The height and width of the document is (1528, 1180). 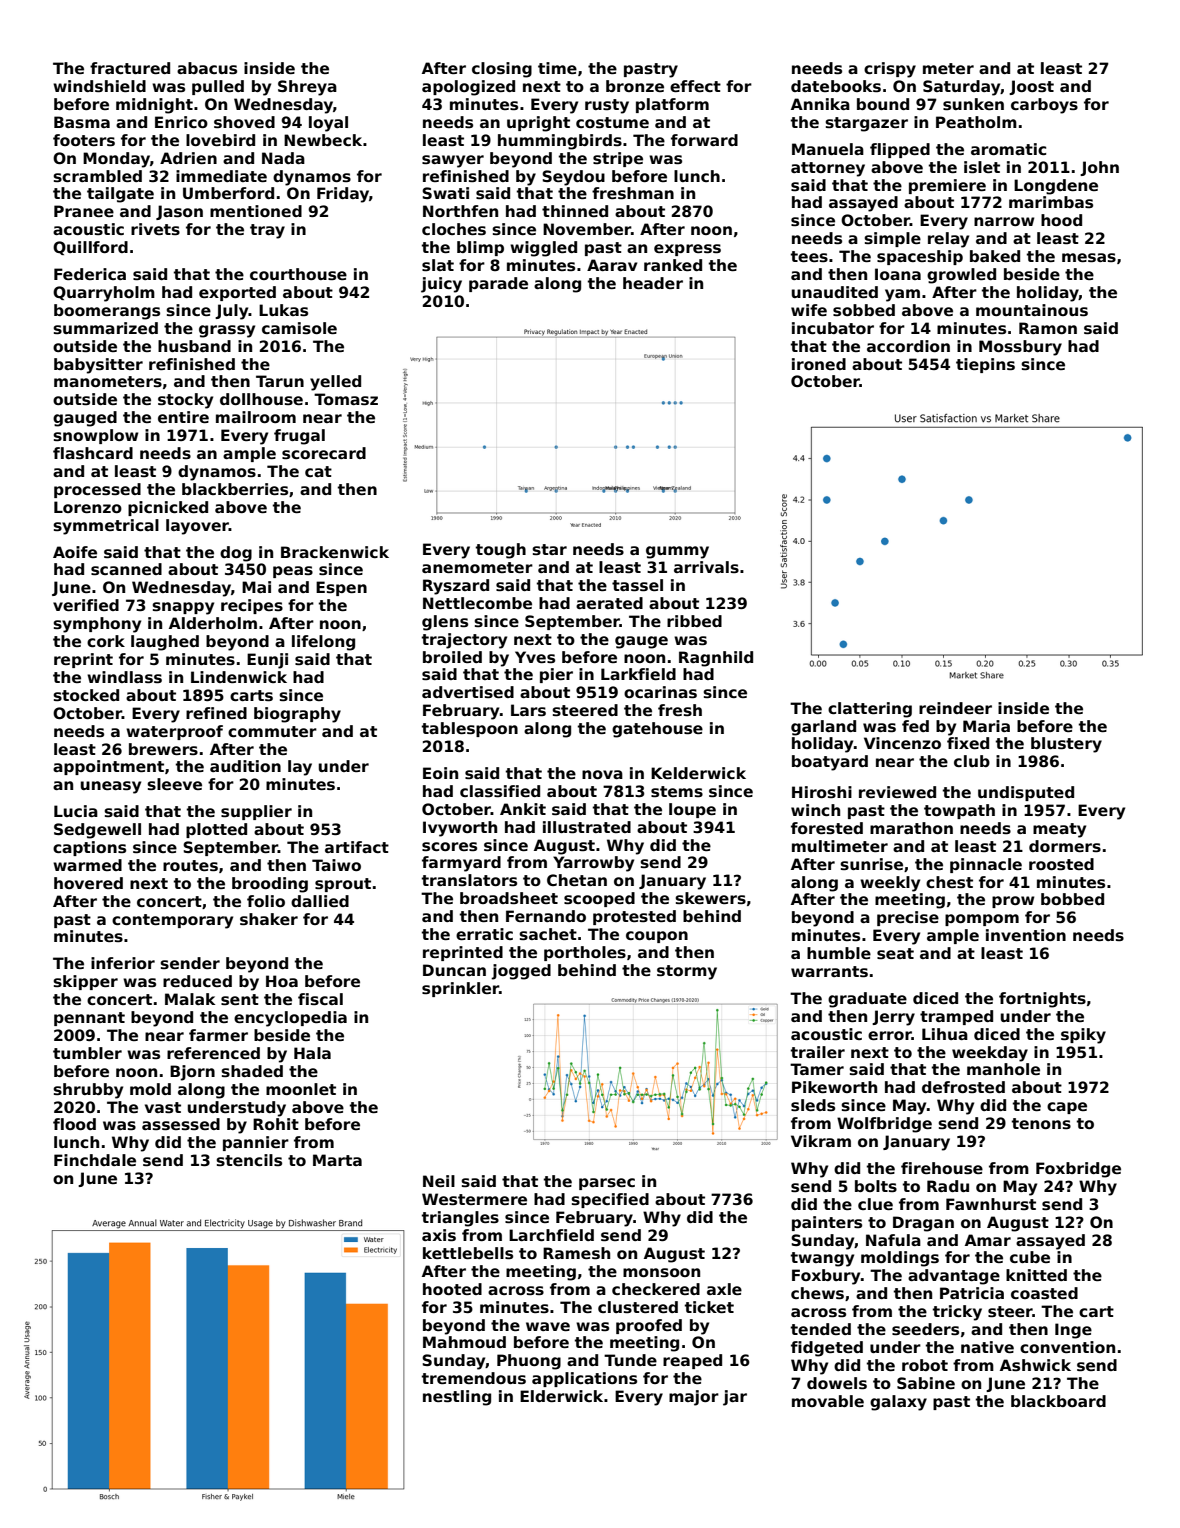 What do you see at coordinates (871, 864) in the document?
I see `sunrise` at bounding box center [871, 864].
